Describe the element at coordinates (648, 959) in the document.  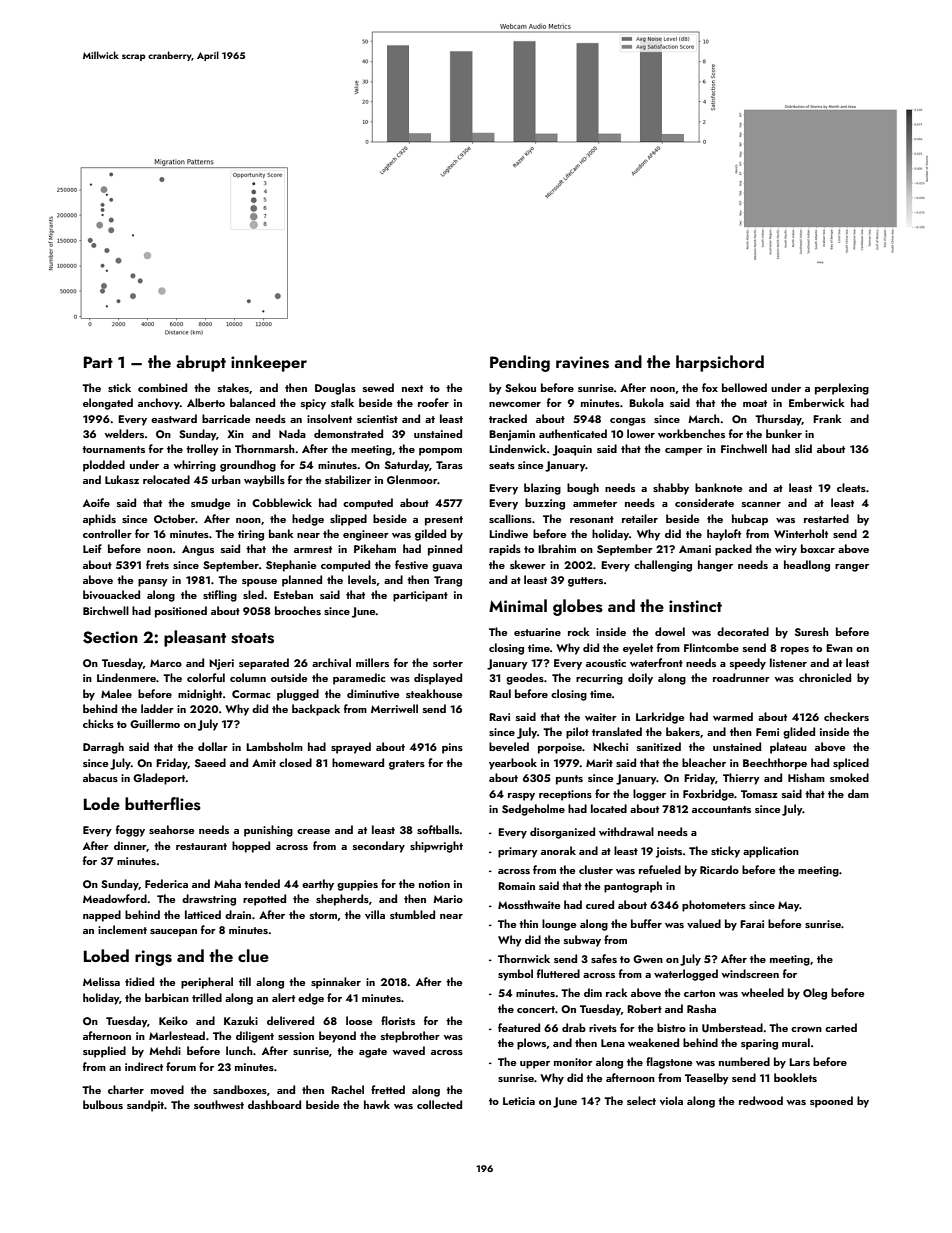
I see `Gwen` at that location.
